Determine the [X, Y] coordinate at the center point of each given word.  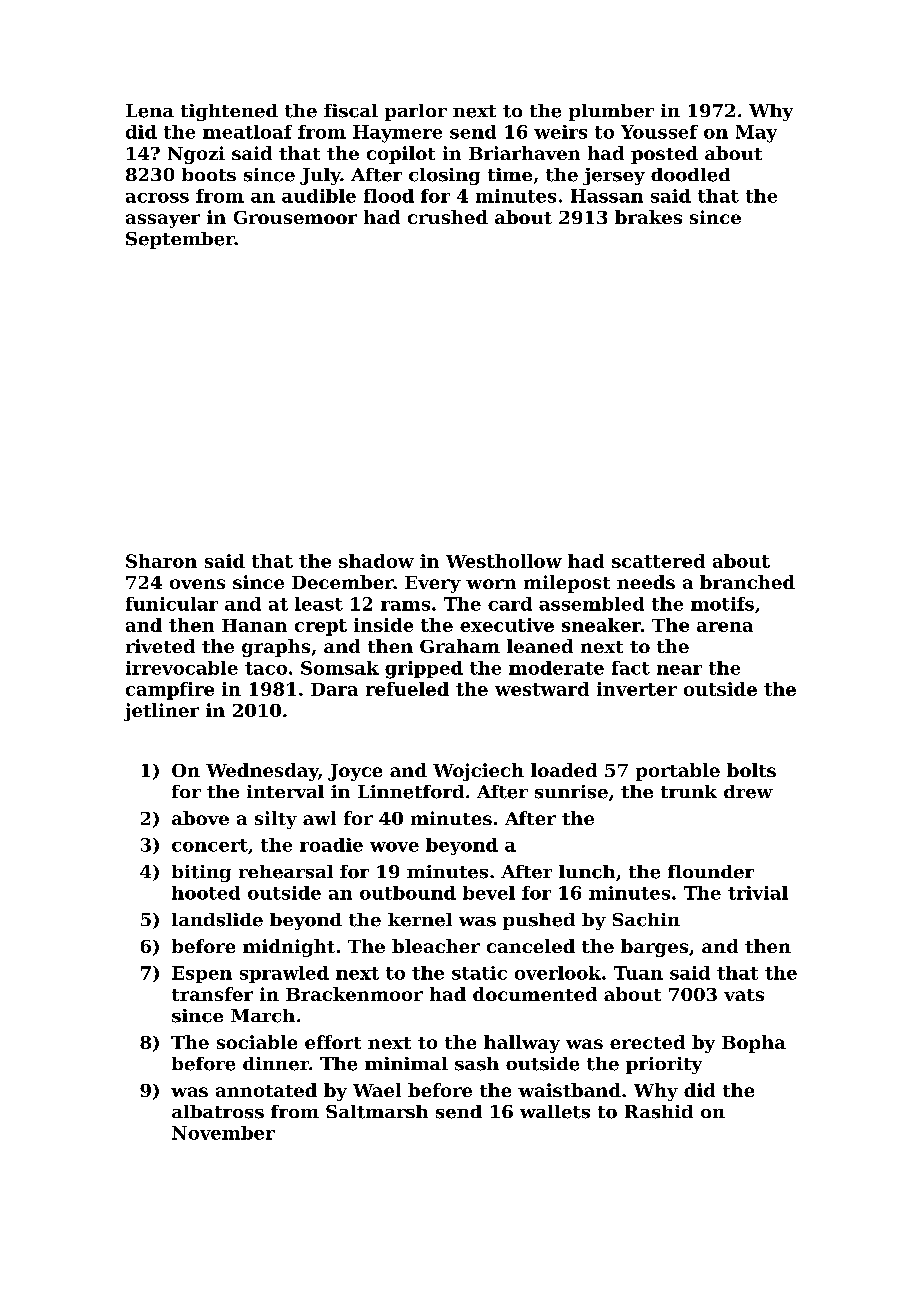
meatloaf [247, 132]
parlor [416, 112]
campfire [170, 691]
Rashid [659, 1112]
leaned [540, 646]
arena [725, 627]
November [223, 1133]
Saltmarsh [377, 1112]
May [756, 134]
